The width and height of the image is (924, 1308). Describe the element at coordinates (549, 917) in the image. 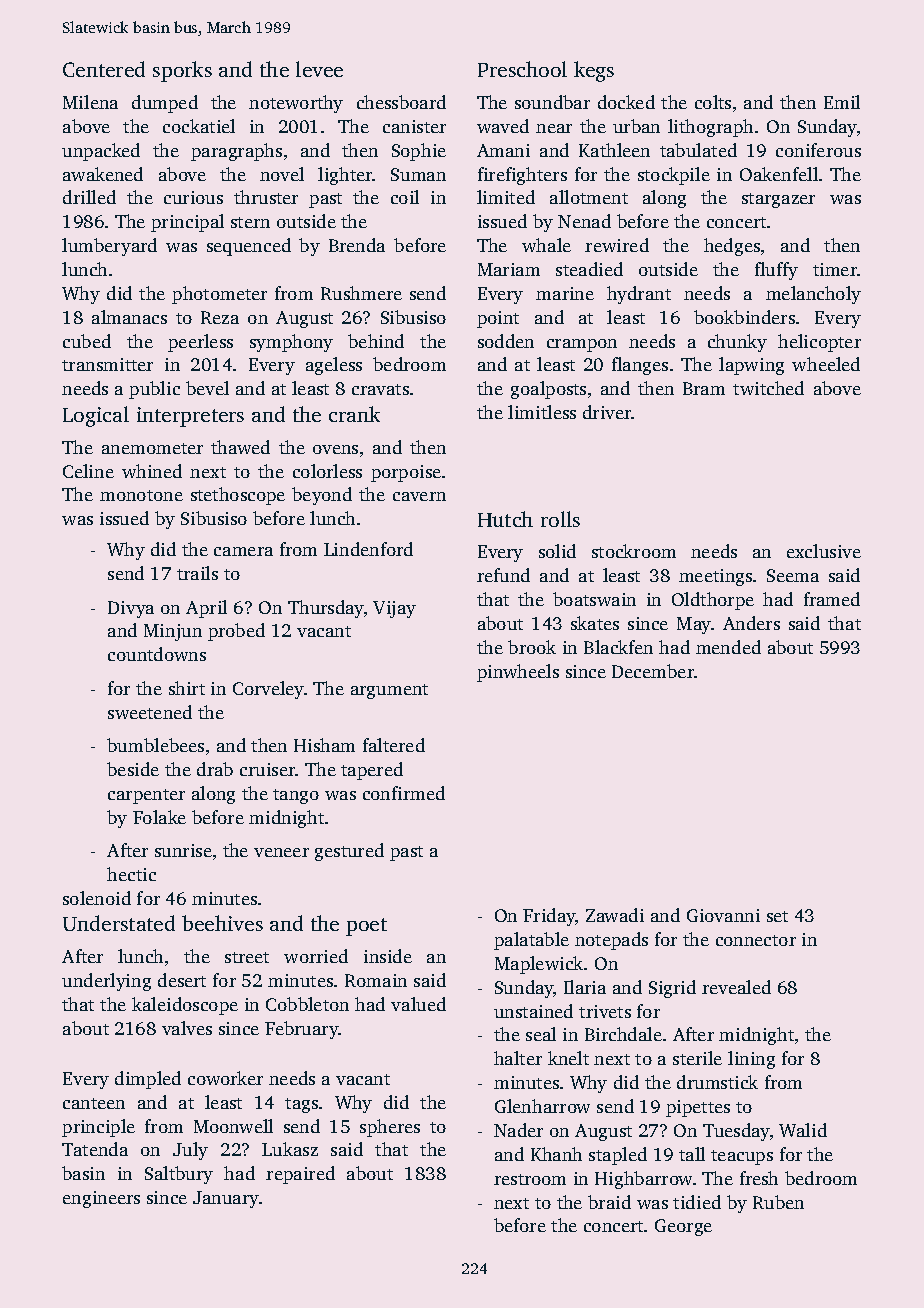

I see `Friday` at that location.
